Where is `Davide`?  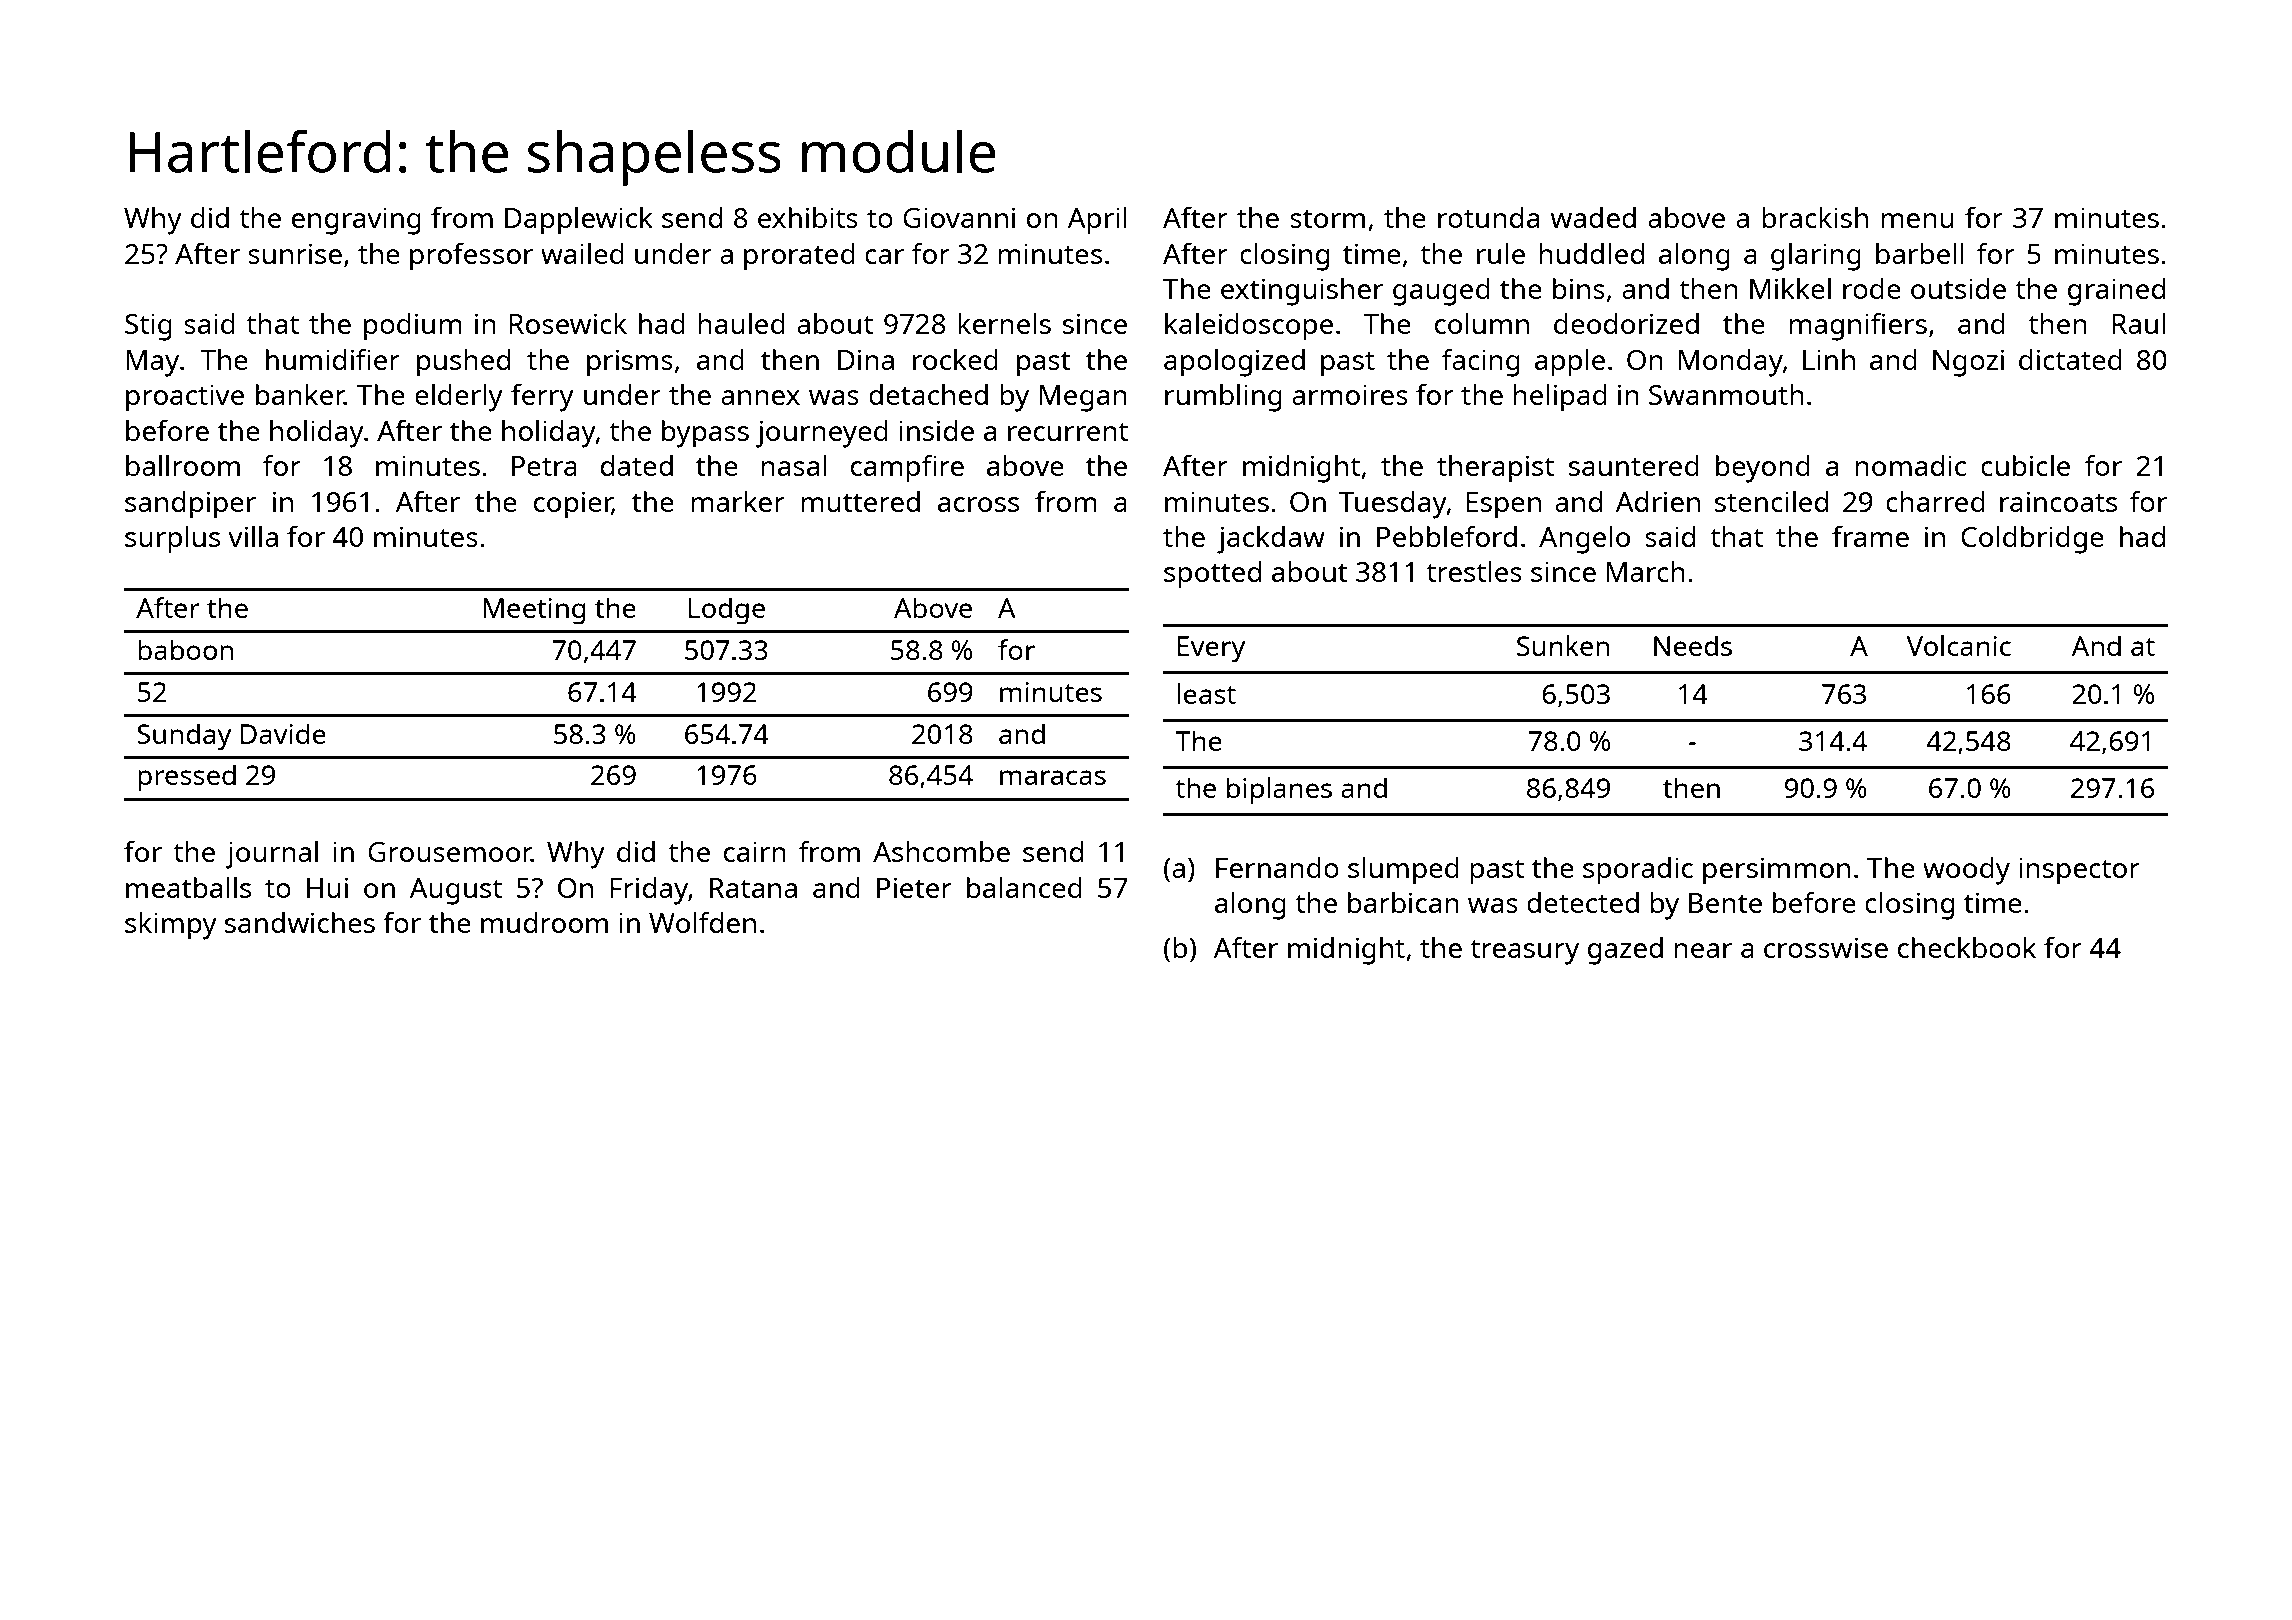
Davide is located at coordinates (283, 733).
